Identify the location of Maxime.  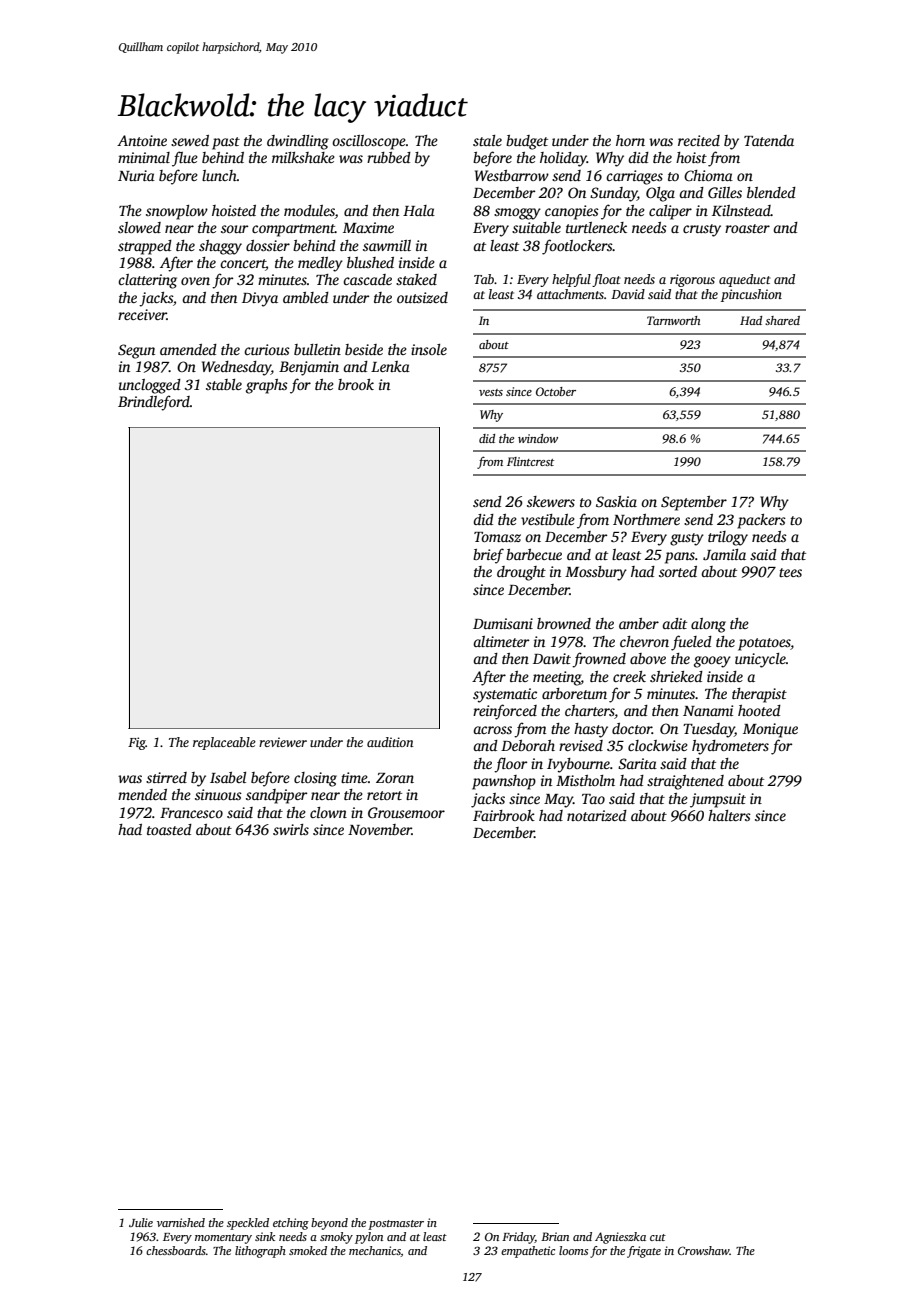
(368, 227).
